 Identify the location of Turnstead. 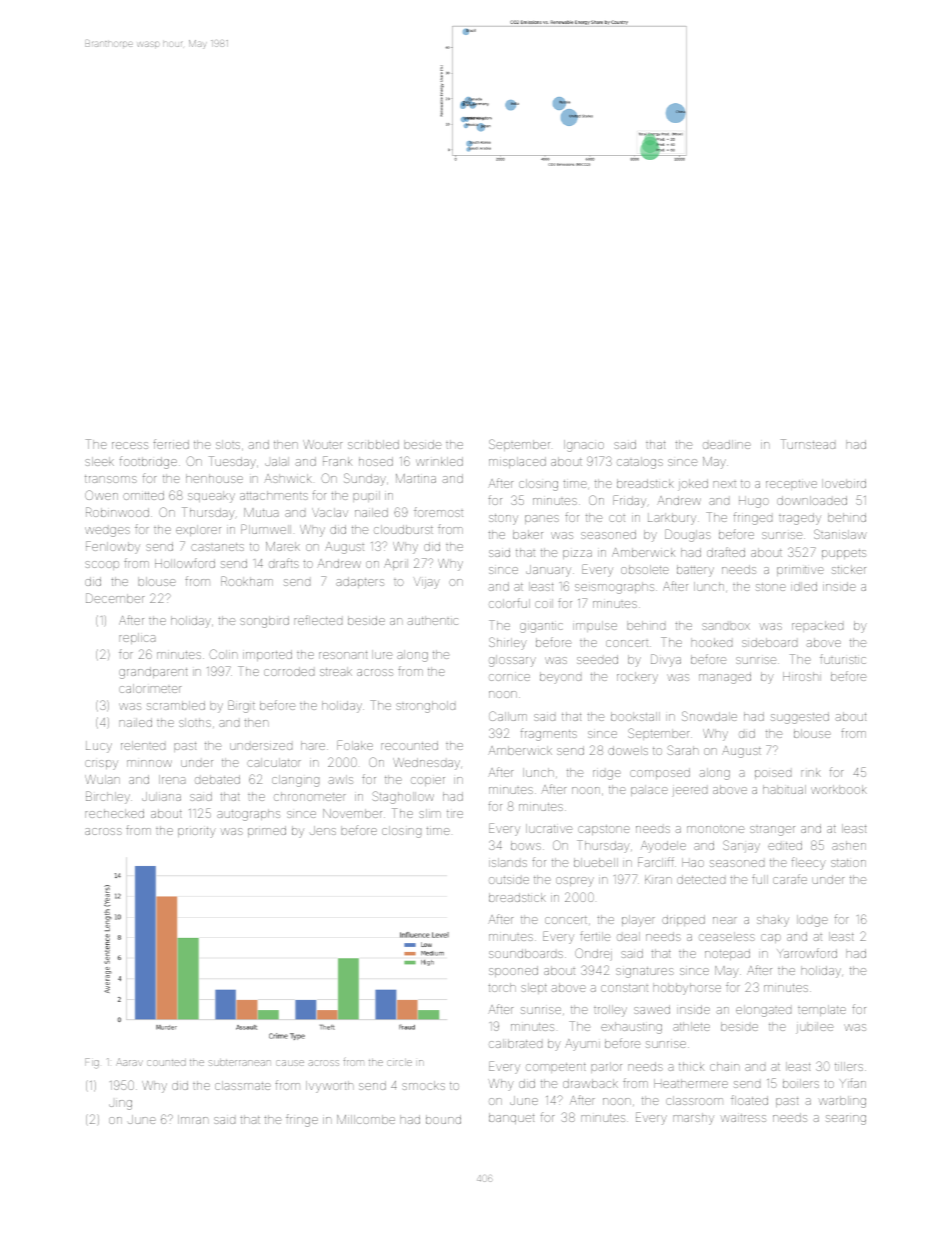
(808, 444).
